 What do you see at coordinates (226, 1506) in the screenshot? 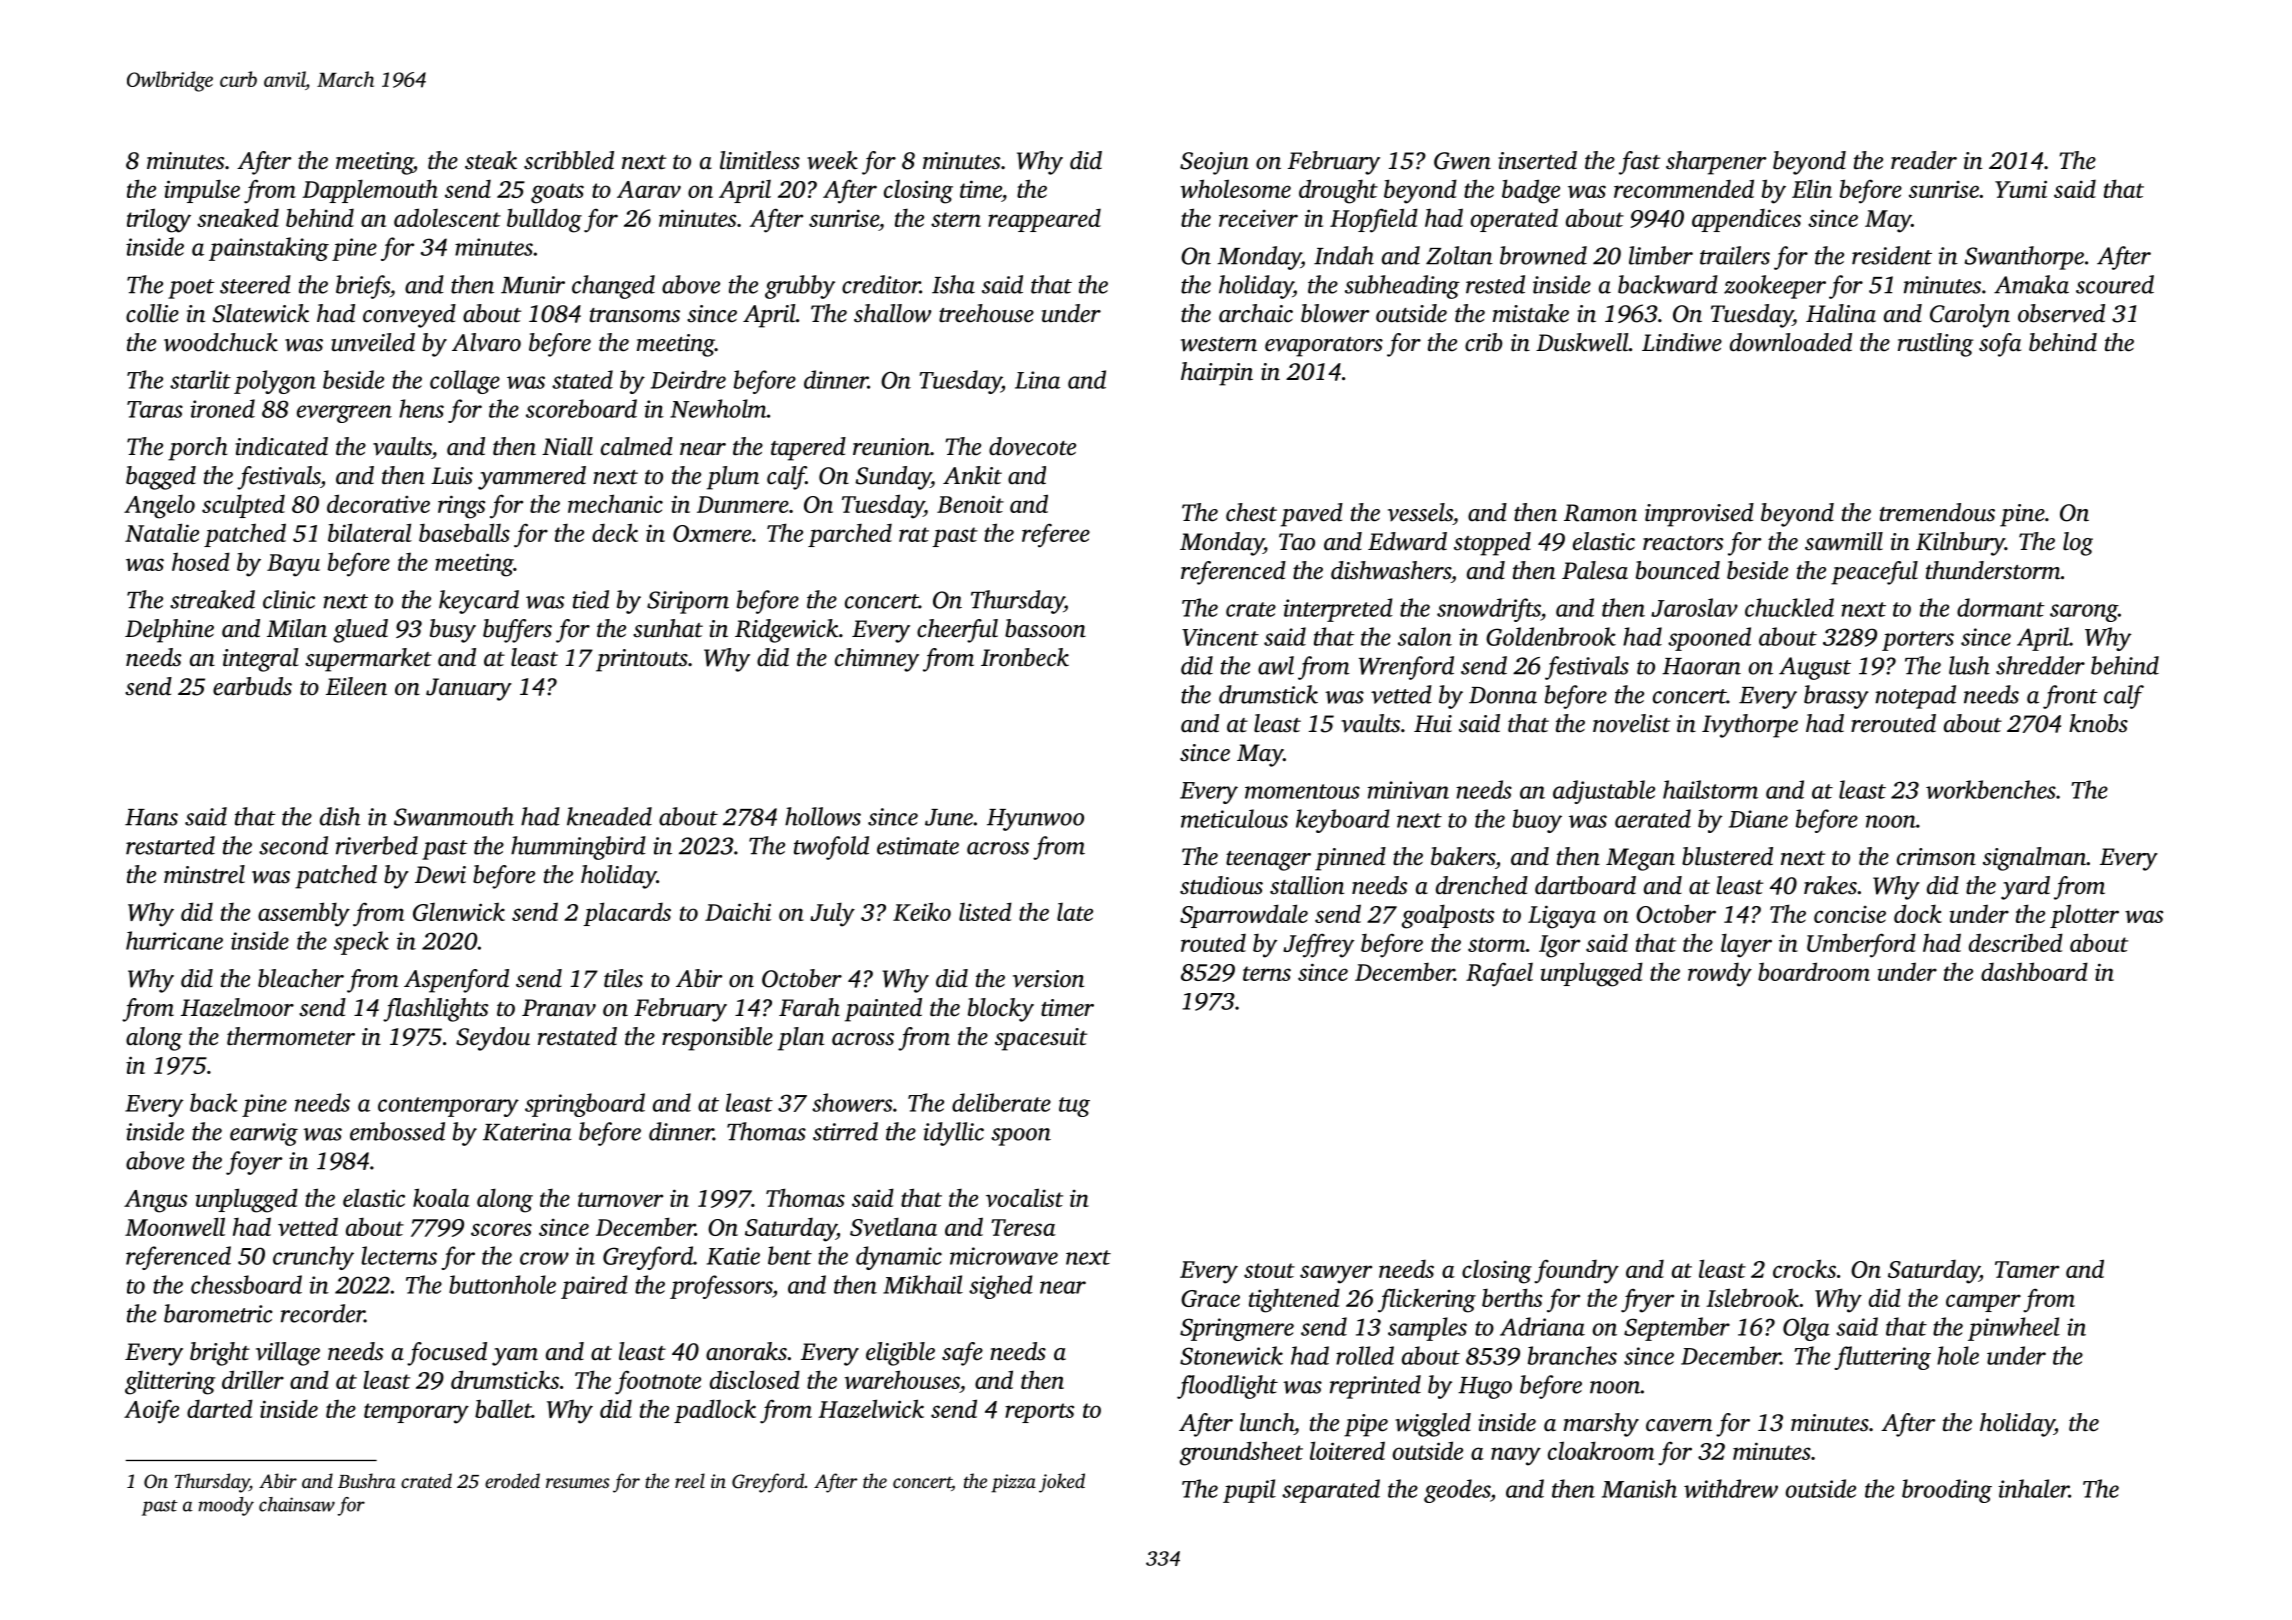
I see `moody` at bounding box center [226, 1506].
